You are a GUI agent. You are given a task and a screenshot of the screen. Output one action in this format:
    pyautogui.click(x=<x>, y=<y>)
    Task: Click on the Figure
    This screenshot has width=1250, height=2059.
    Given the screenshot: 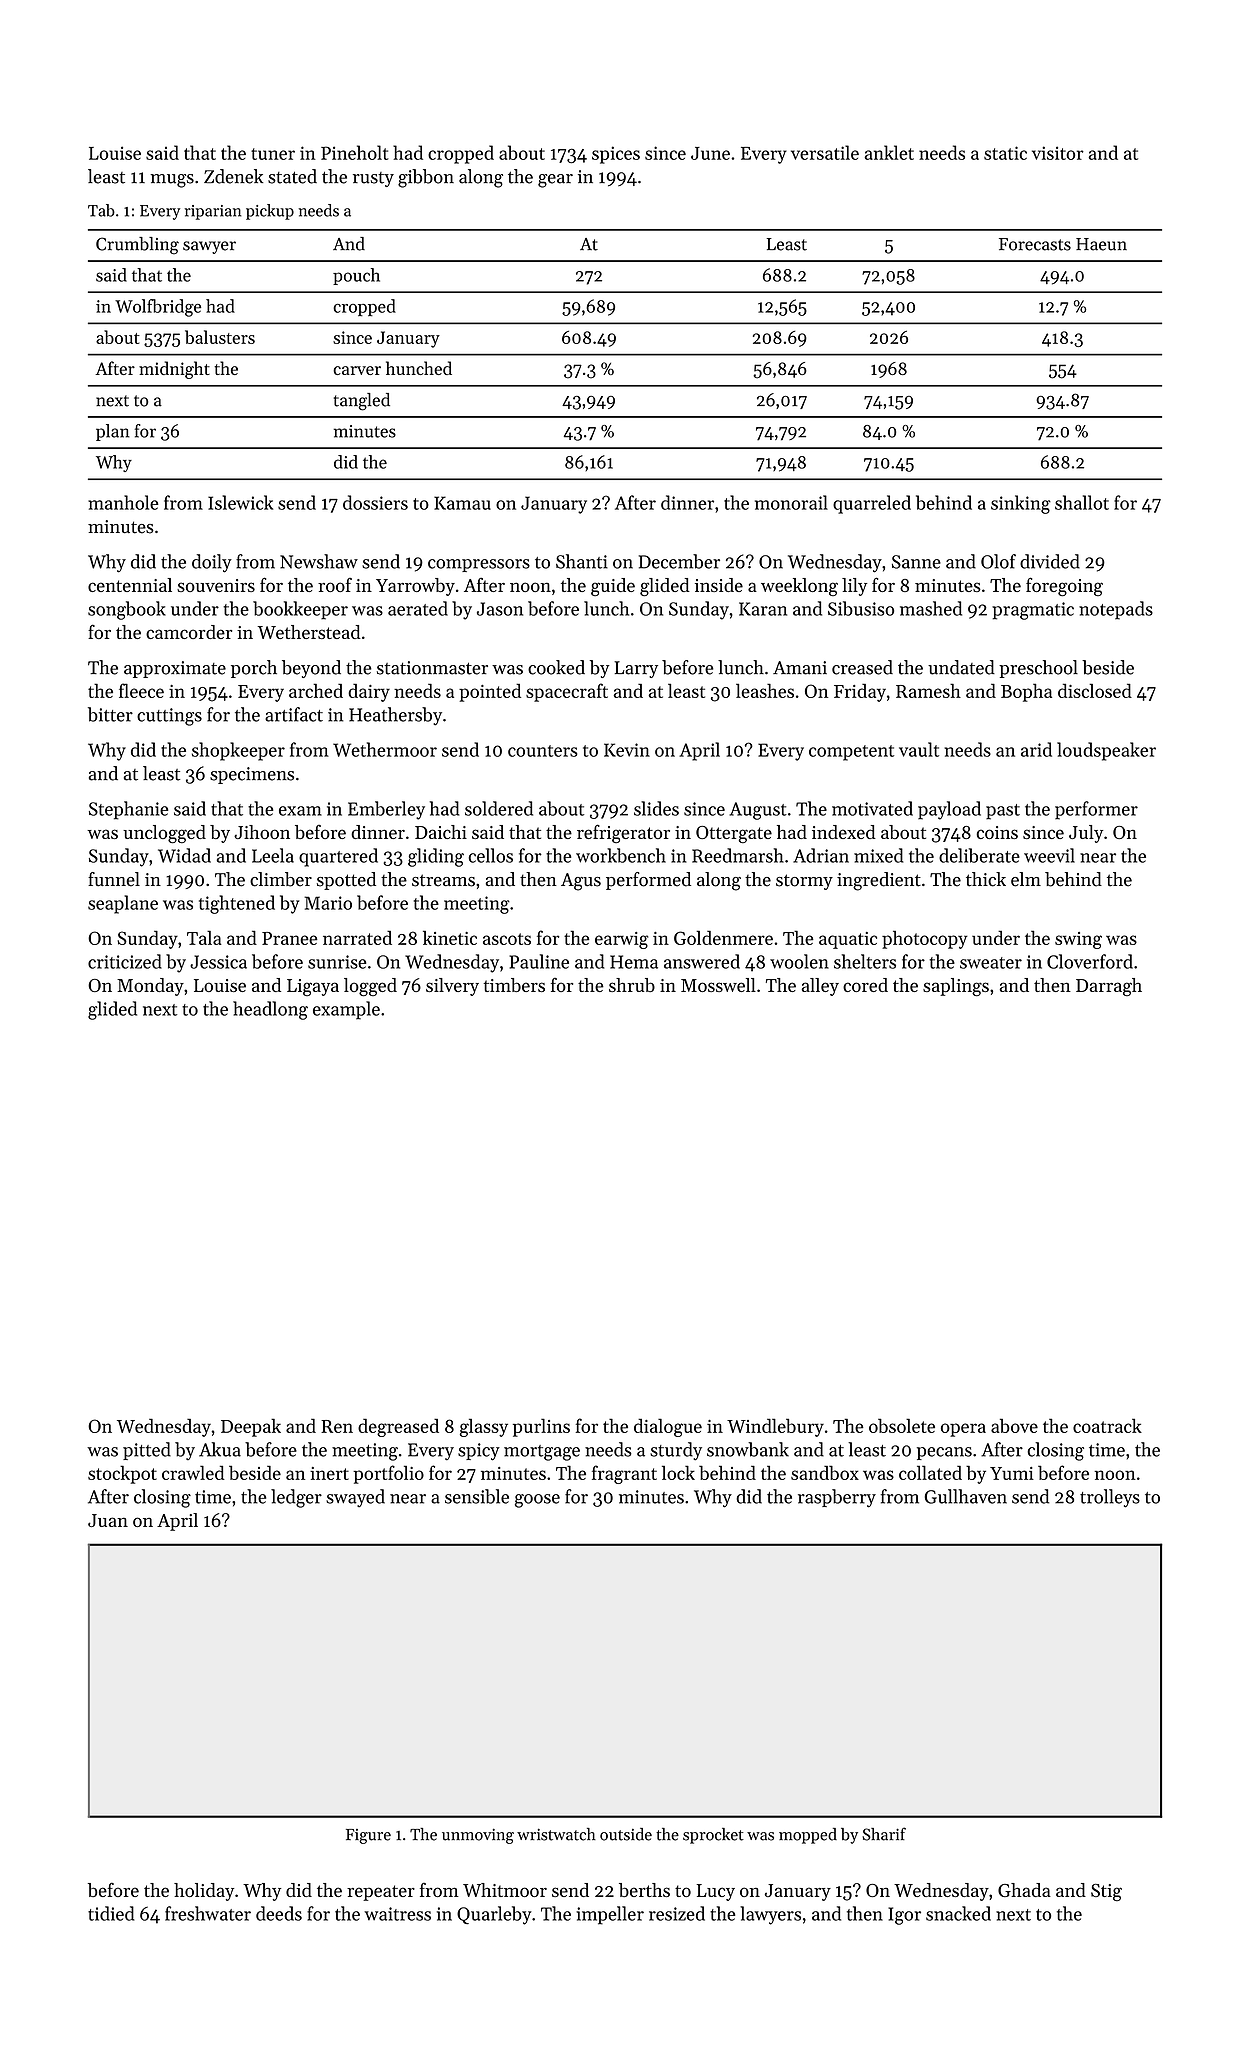 What is the action you would take?
    pyautogui.click(x=368, y=1836)
